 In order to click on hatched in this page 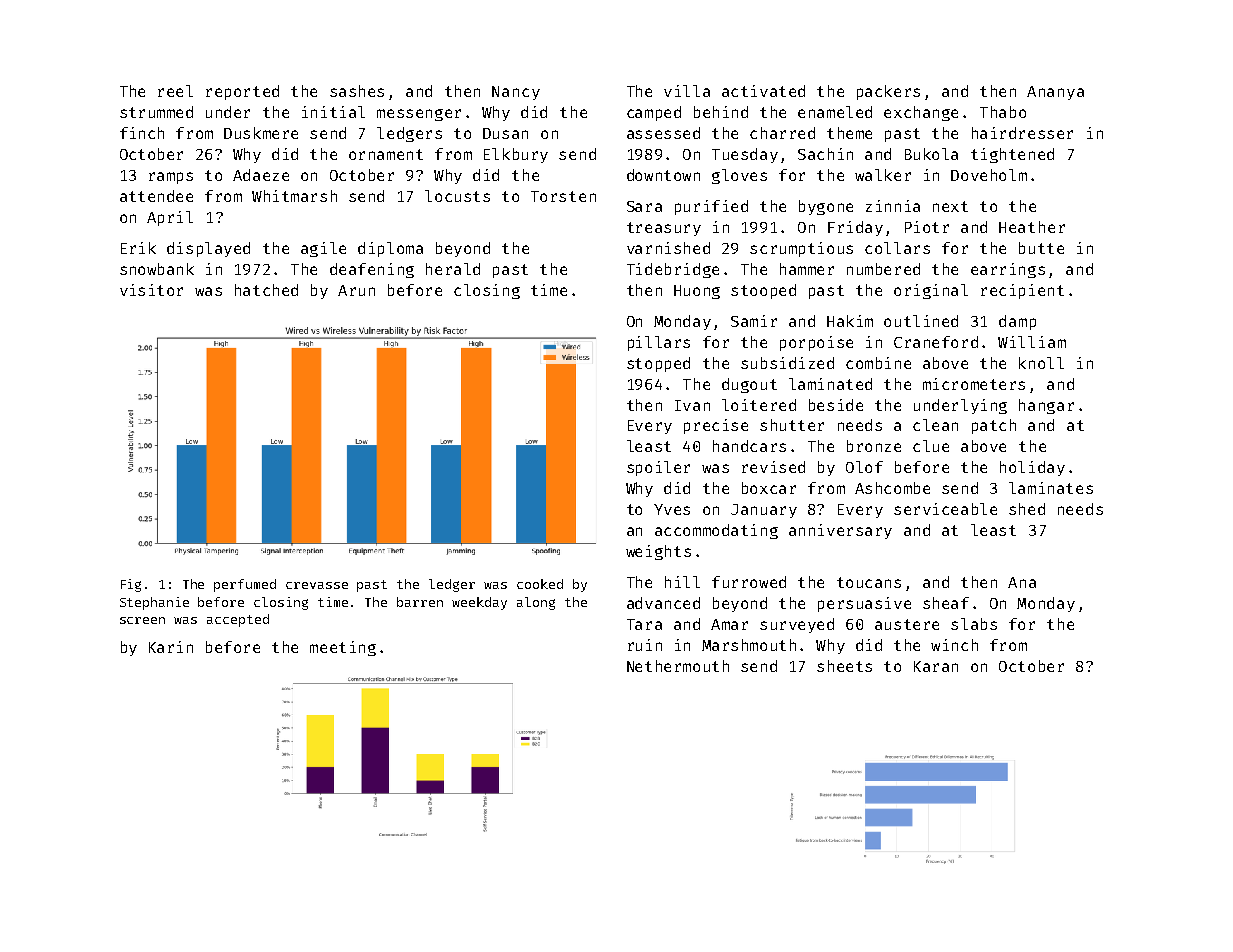, I will do `click(266, 290)`.
